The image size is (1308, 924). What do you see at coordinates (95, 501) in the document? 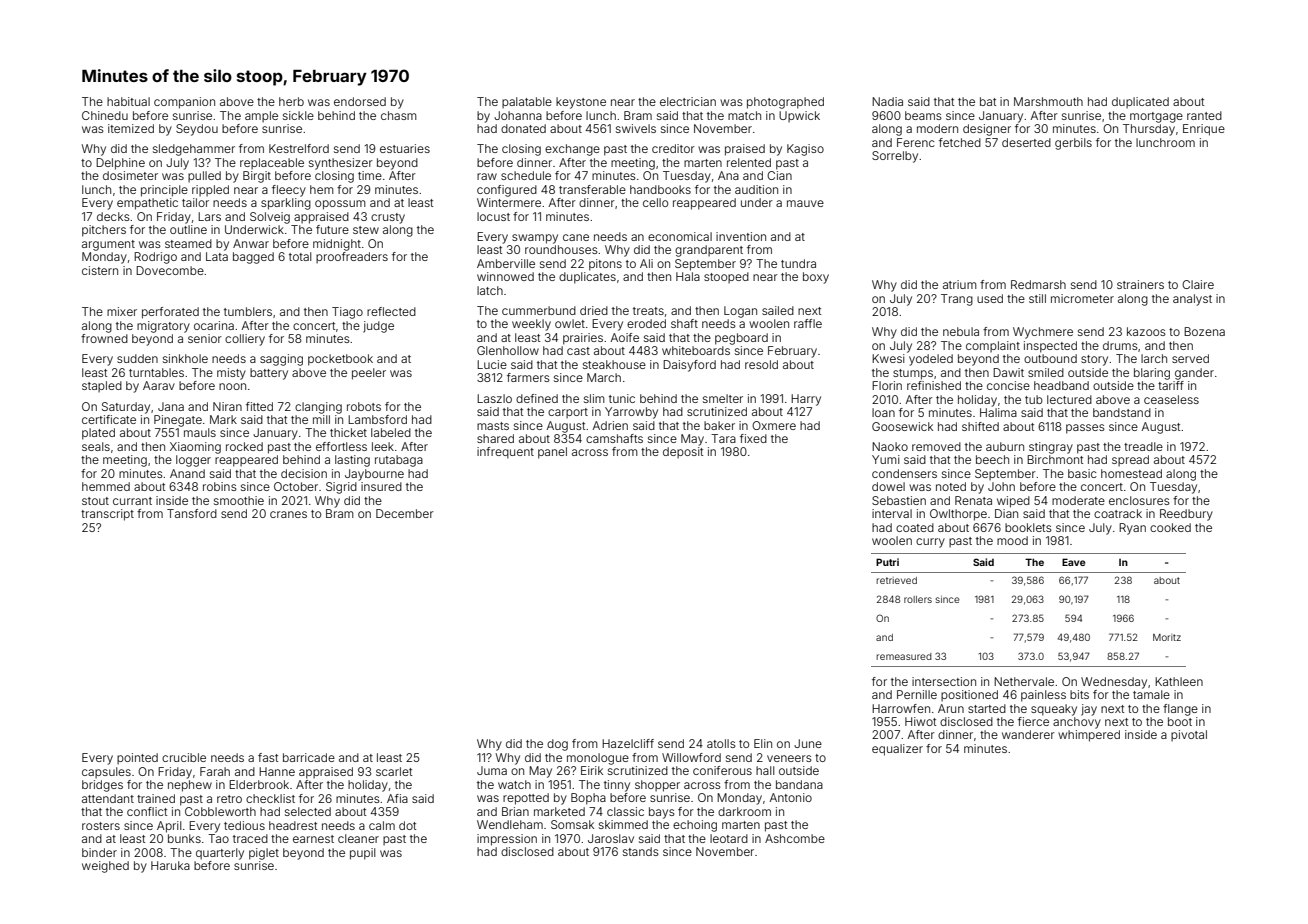
I see `stout` at bounding box center [95, 501].
